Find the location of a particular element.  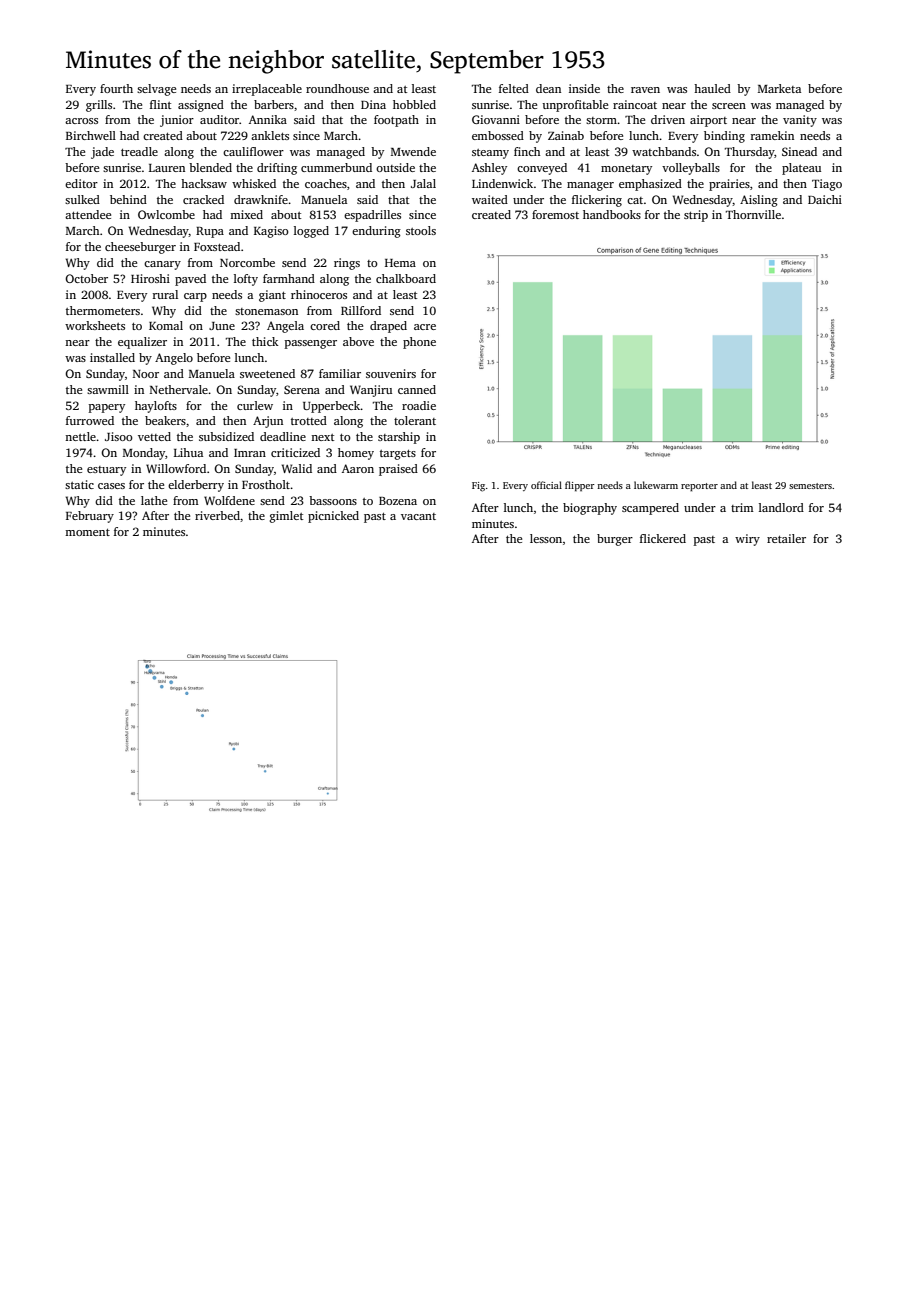

carp is located at coordinates (195, 297).
